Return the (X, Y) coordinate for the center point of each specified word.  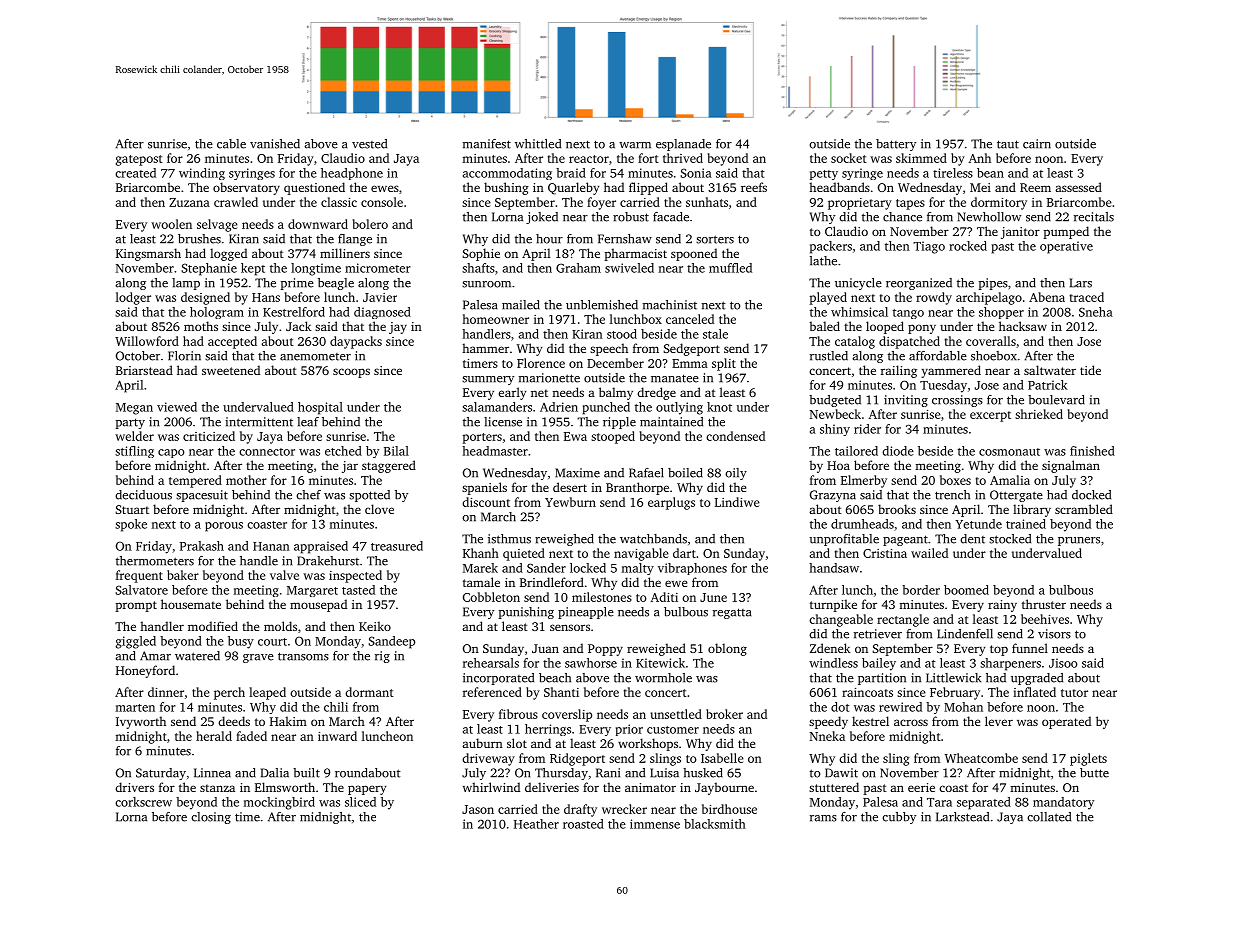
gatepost (139, 160)
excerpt (990, 416)
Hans (266, 297)
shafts (478, 268)
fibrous (518, 714)
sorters (715, 239)
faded (251, 736)
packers (831, 247)
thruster (1044, 604)
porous (224, 527)
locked (588, 568)
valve (284, 575)
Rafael (646, 473)
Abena (1047, 297)
